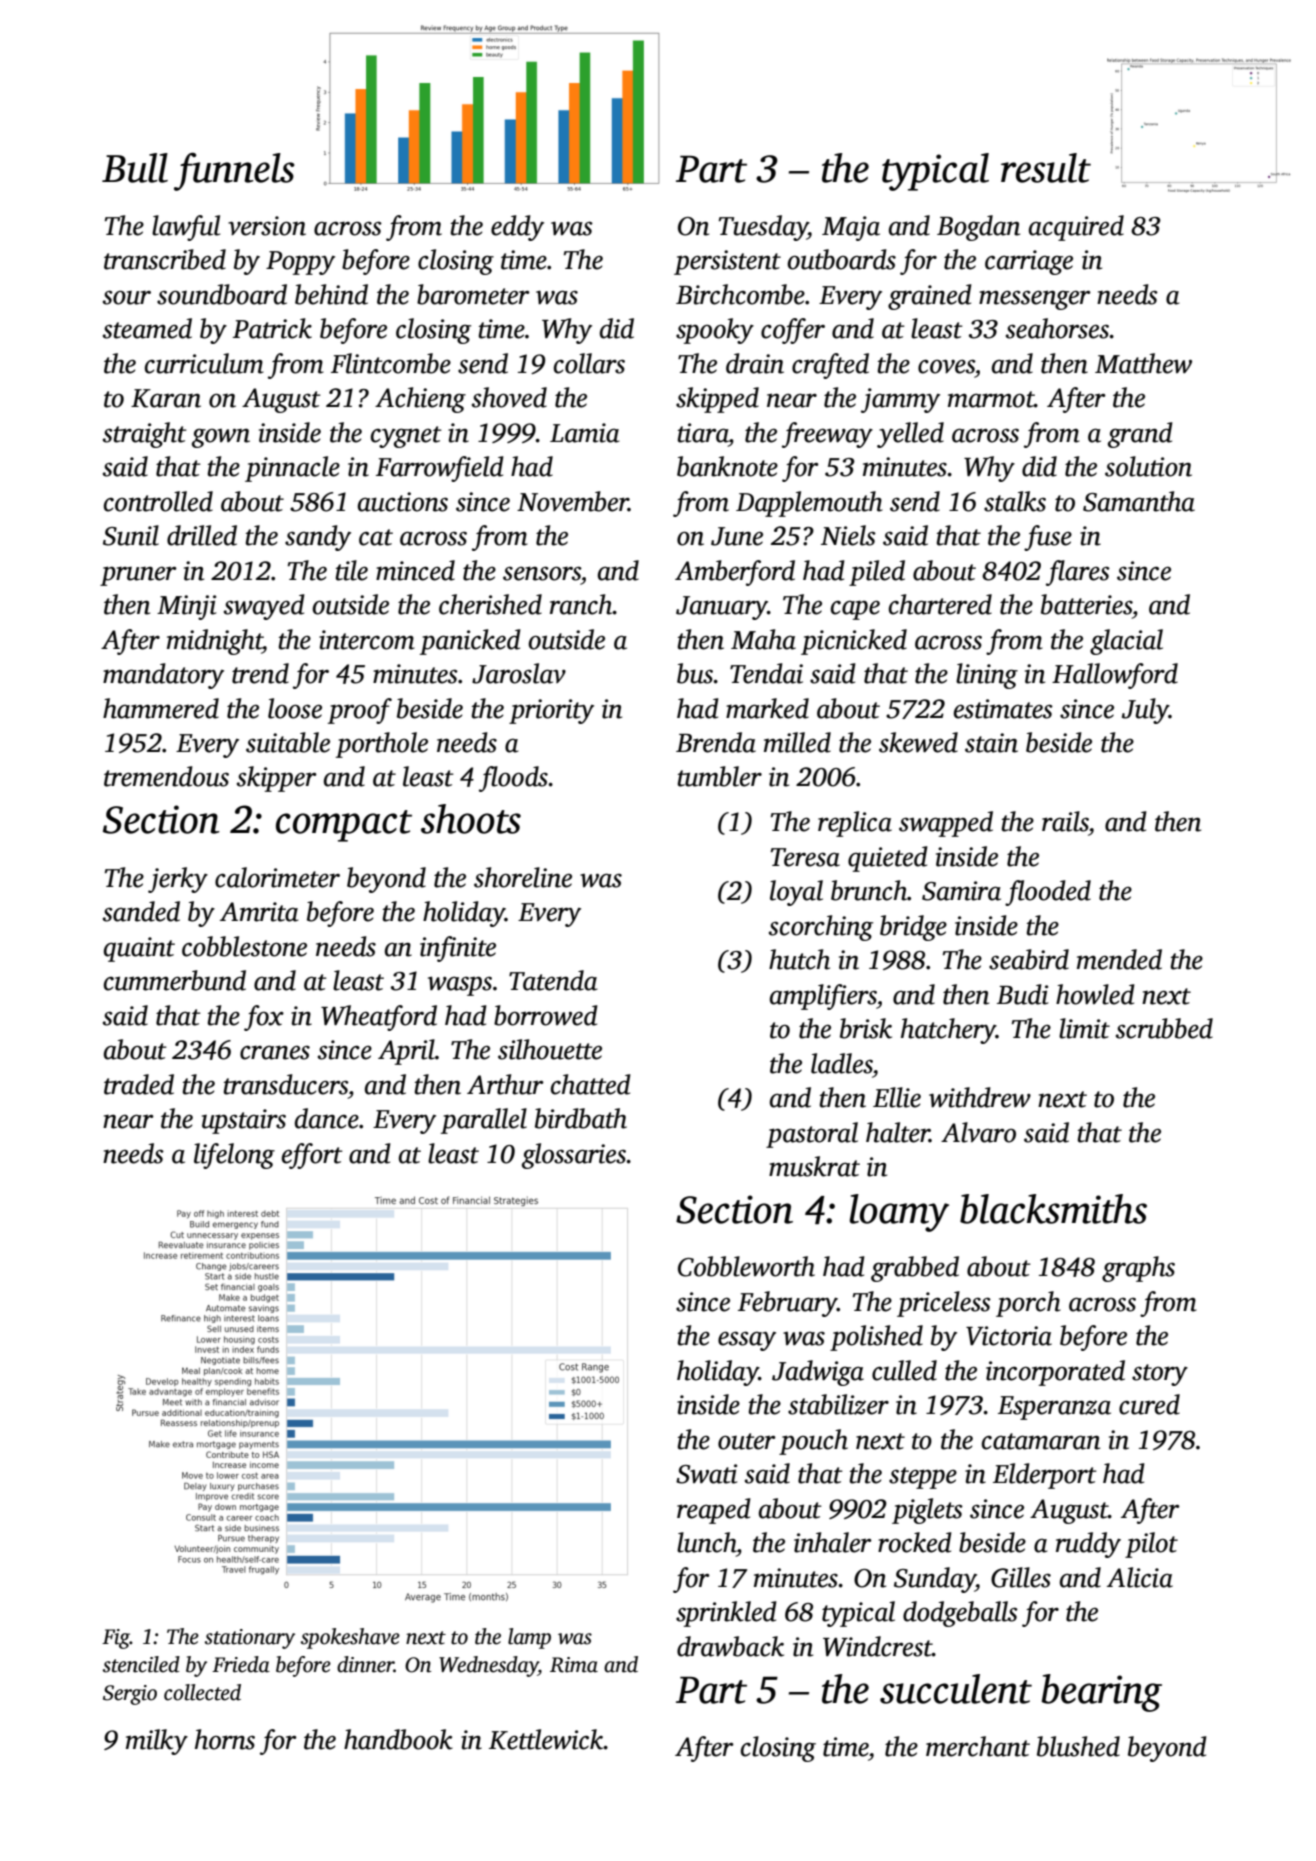 This screenshot has height=1861, width=1316. I want to click on hammered, so click(161, 708).
